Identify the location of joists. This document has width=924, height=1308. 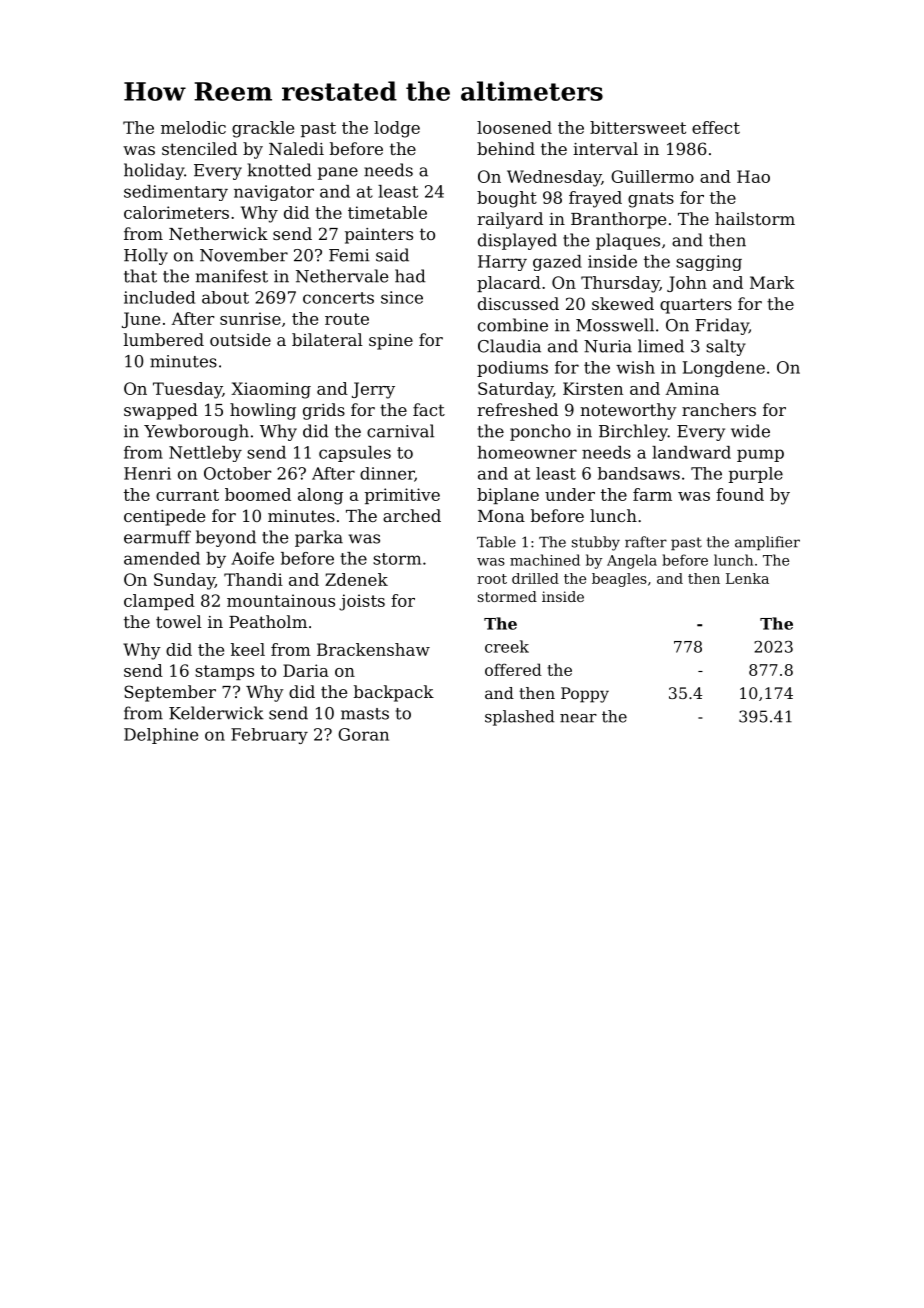
(362, 602).
